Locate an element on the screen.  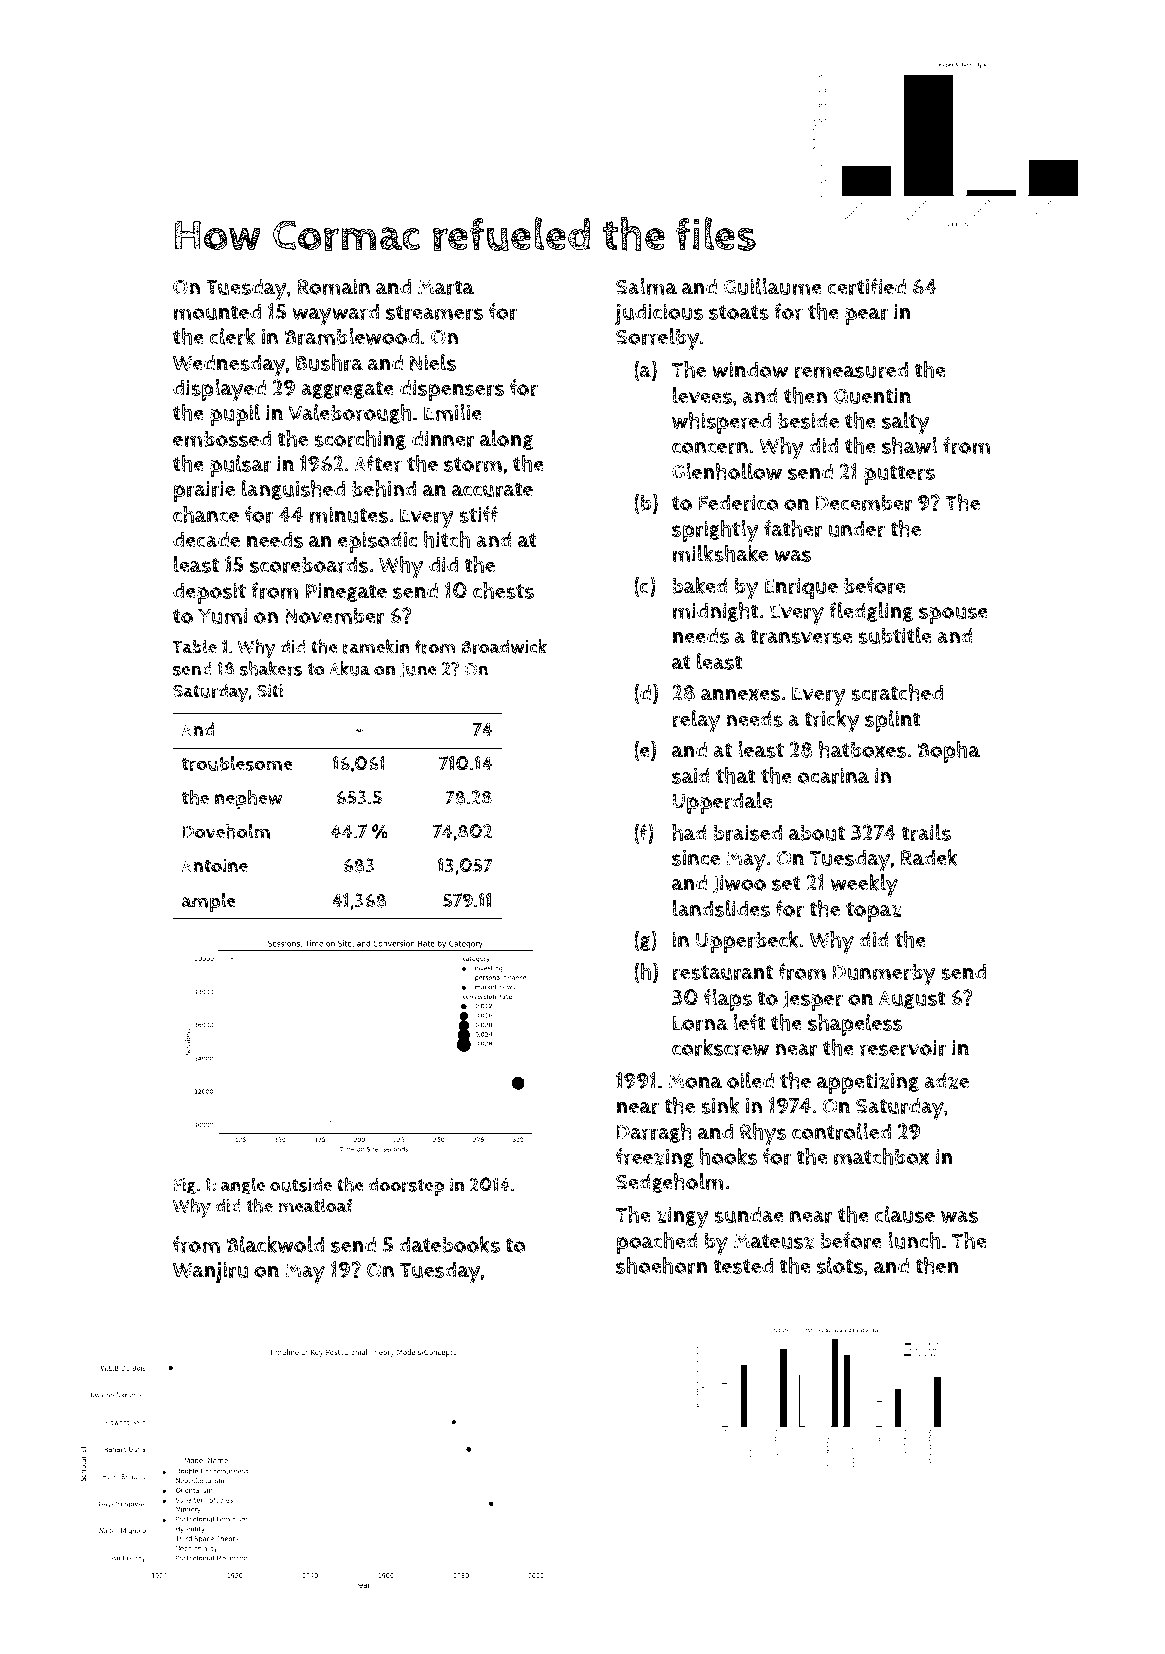
scorching is located at coordinates (360, 440).
